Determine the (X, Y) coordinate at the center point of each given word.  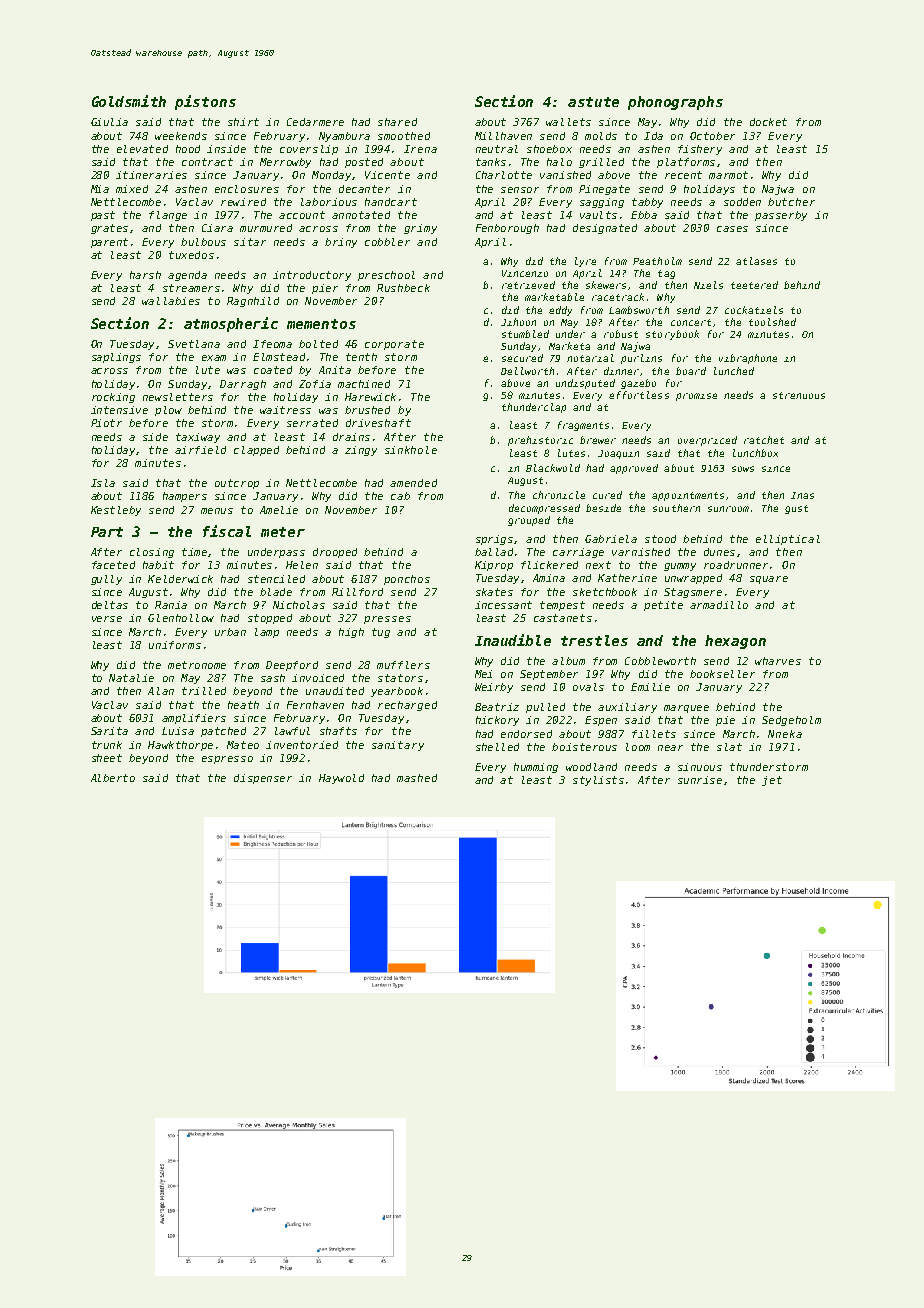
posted (364, 163)
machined (364, 384)
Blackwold (553, 468)
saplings (116, 358)
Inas (802, 495)
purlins (641, 359)
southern (676, 508)
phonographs (675, 103)
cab (400, 496)
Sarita (109, 731)
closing (152, 553)
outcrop (237, 484)
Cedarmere (315, 122)
